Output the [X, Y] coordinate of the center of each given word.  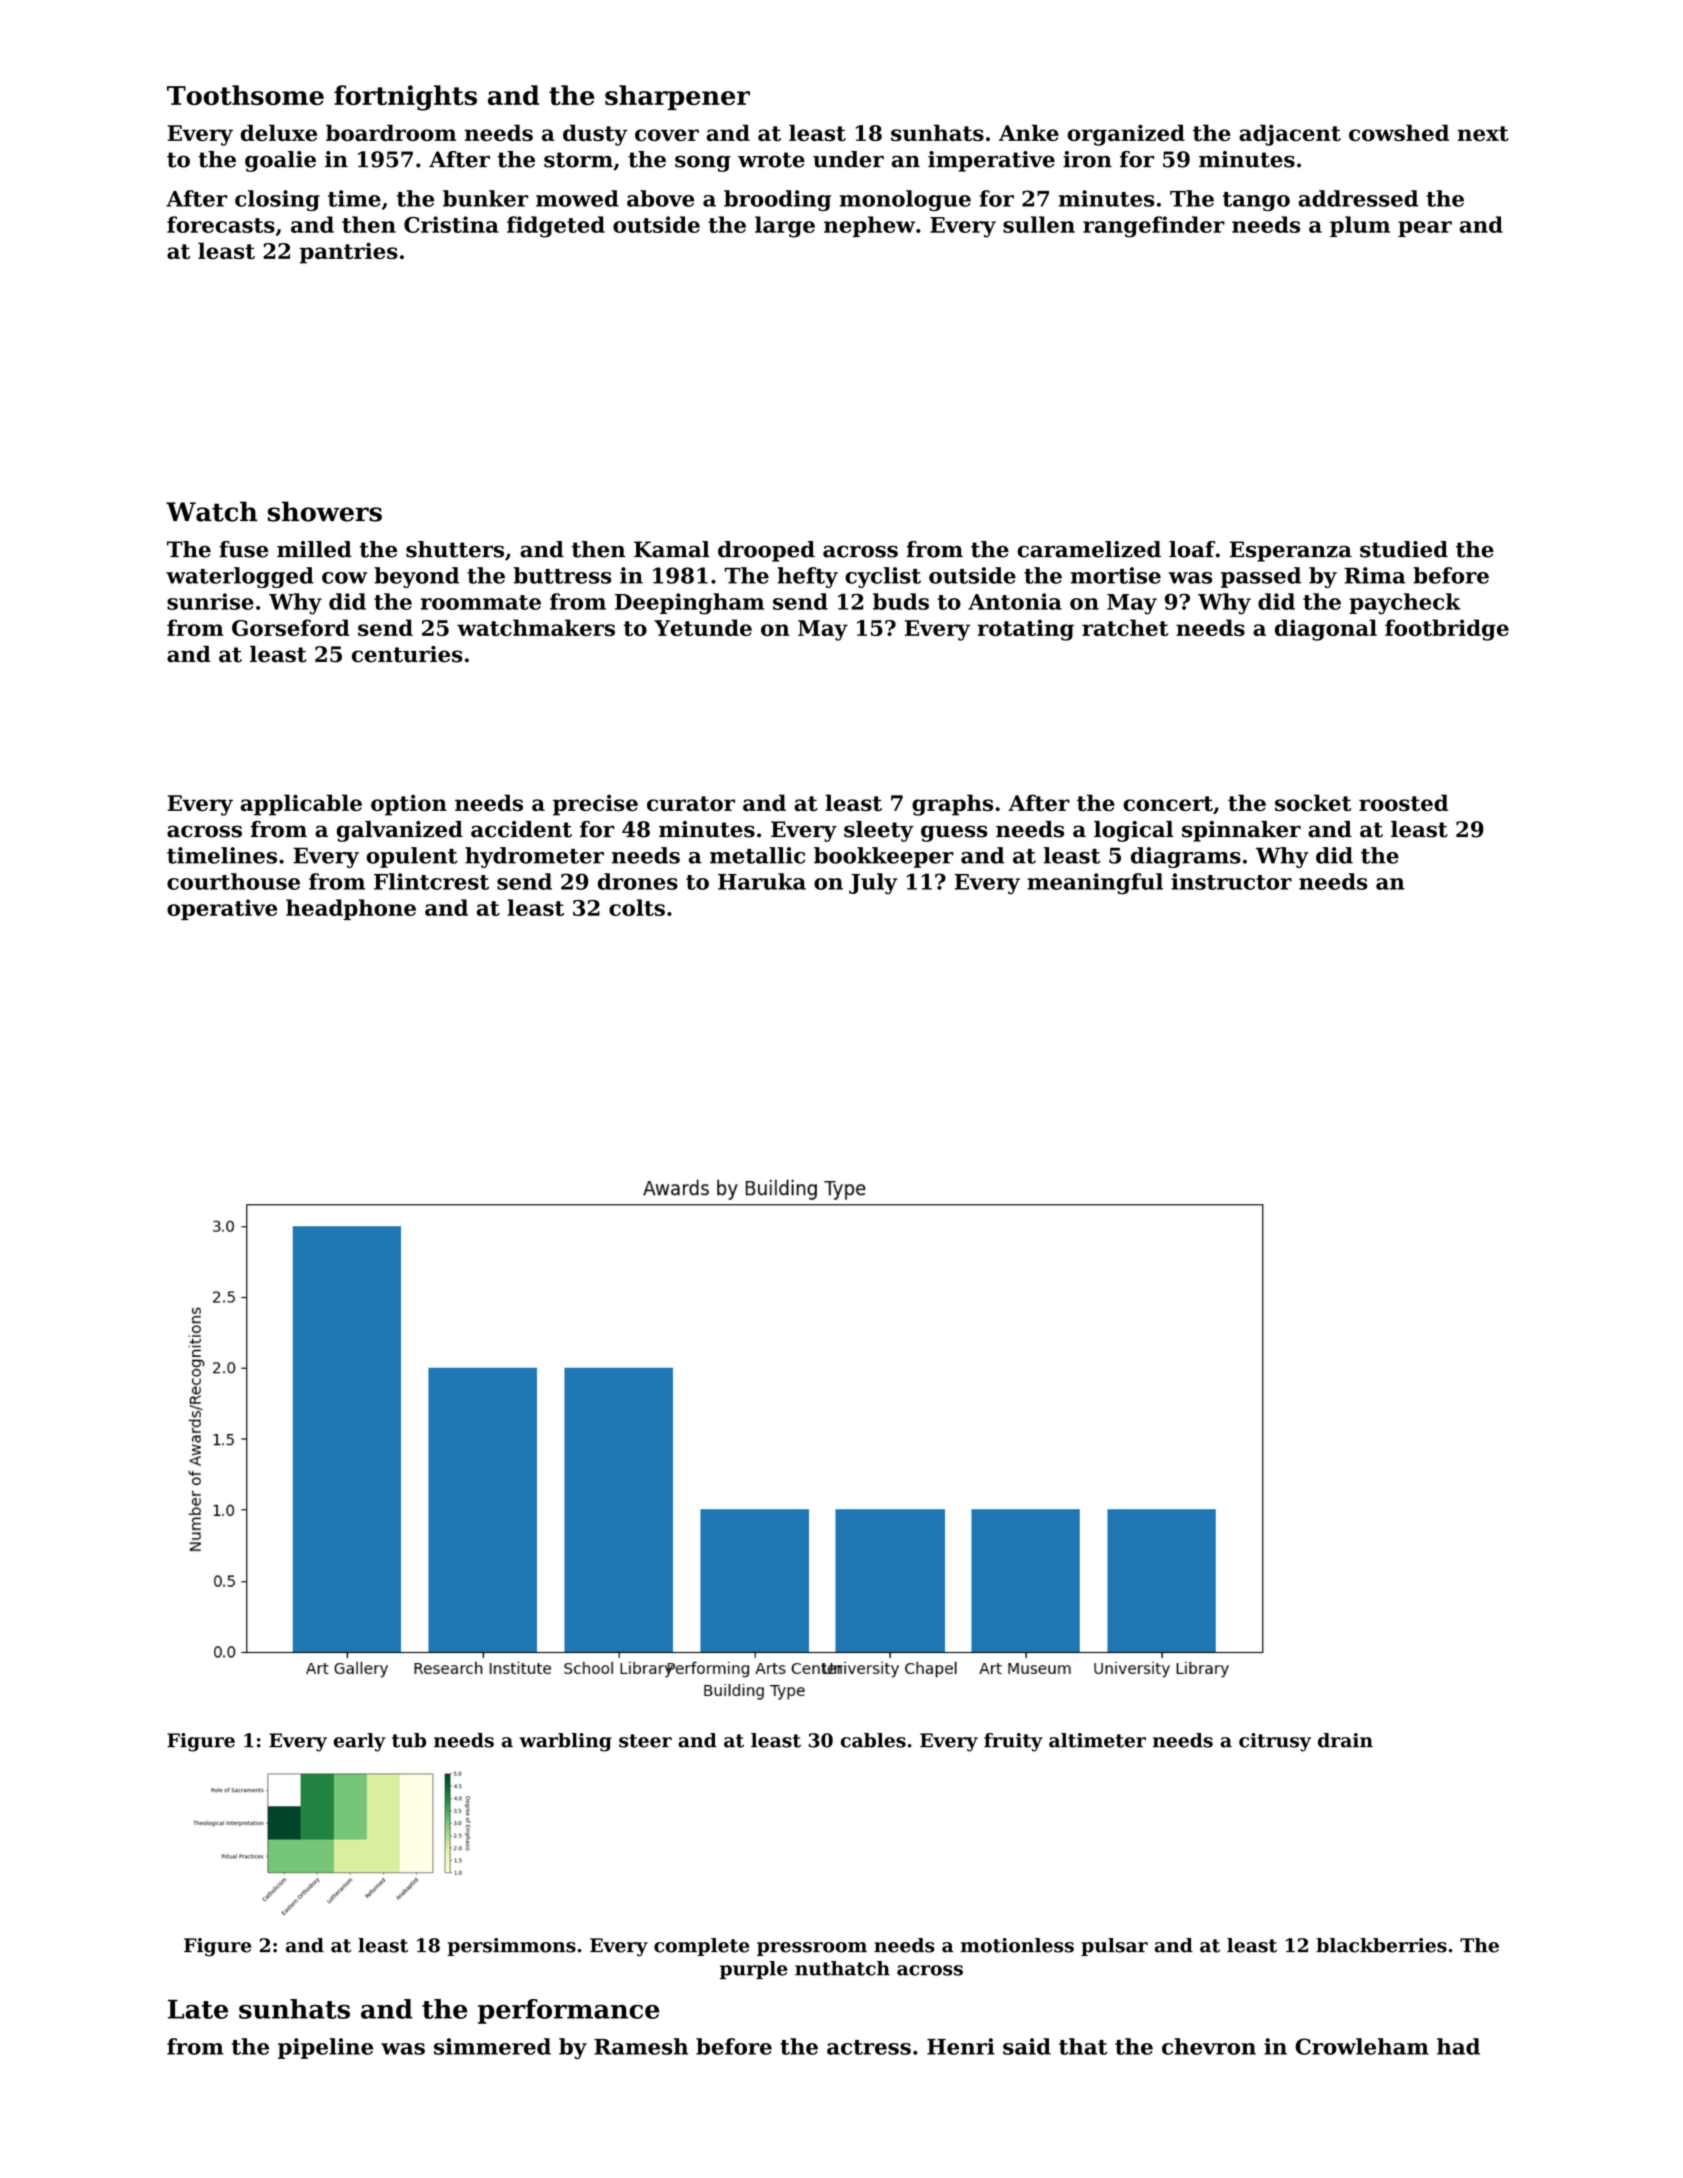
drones [638, 881]
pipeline [325, 2048]
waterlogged [240, 577]
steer [645, 1741]
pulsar [1114, 1947]
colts [637, 907]
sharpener [677, 97]
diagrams [1186, 857]
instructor [1231, 881]
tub [409, 1740]
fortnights [405, 98]
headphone [351, 909]
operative [222, 909]
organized [1126, 135]
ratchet [1125, 627]
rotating [1025, 630]
